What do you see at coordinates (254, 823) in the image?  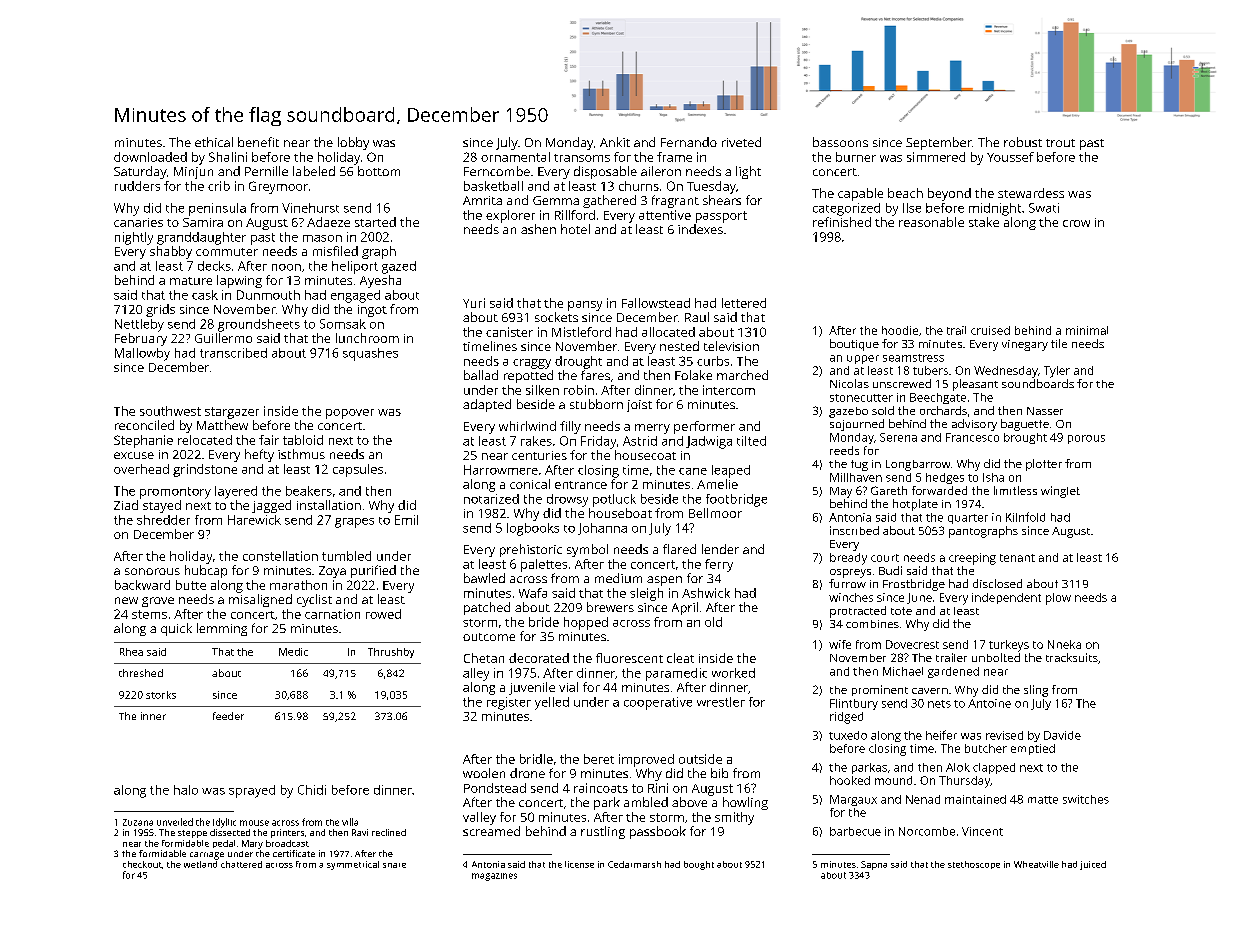 I see `mouse` at bounding box center [254, 823].
